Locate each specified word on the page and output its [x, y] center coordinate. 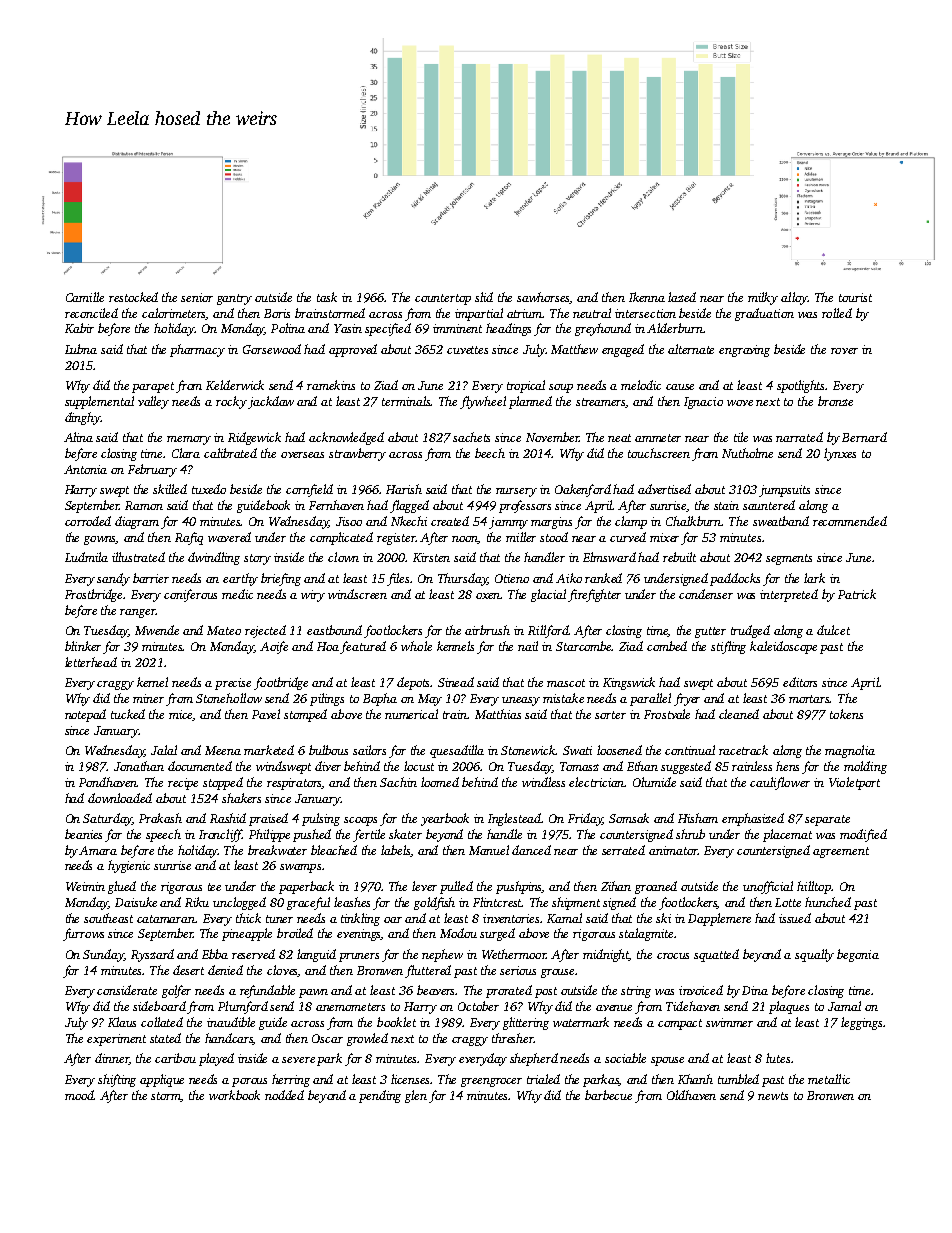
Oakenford [583, 490]
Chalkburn [694, 521]
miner [148, 698]
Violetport [854, 783]
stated [165, 1038]
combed [667, 646]
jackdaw [271, 402]
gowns [100, 540]
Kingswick [629, 683]
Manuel [489, 850]
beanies [83, 834]
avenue [614, 1008]
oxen [488, 596]
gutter [710, 632]
